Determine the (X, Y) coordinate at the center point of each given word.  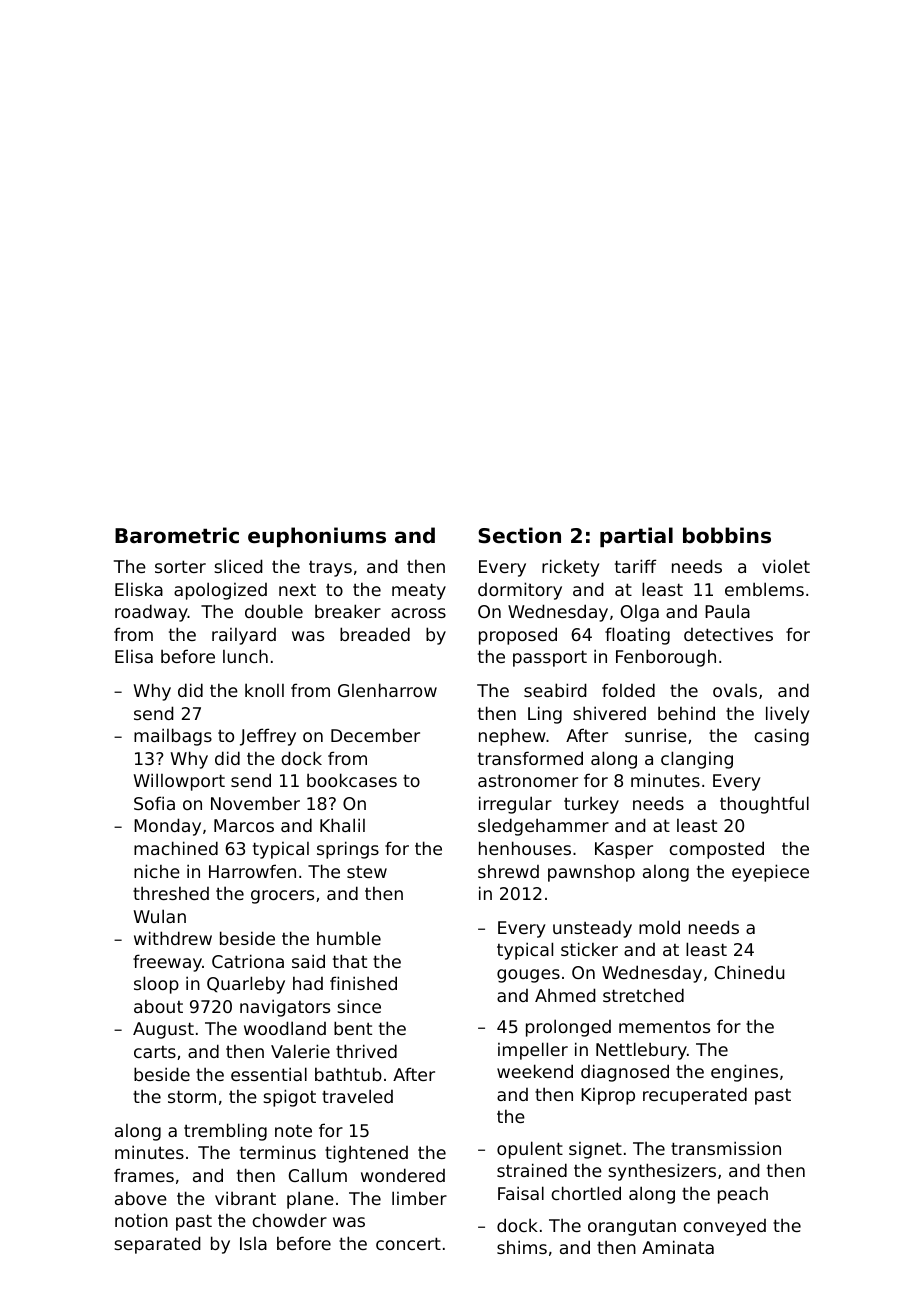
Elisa (134, 656)
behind (686, 713)
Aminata (678, 1247)
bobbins (727, 535)
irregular (515, 805)
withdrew (173, 938)
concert (408, 1243)
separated (157, 1245)
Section (519, 535)
